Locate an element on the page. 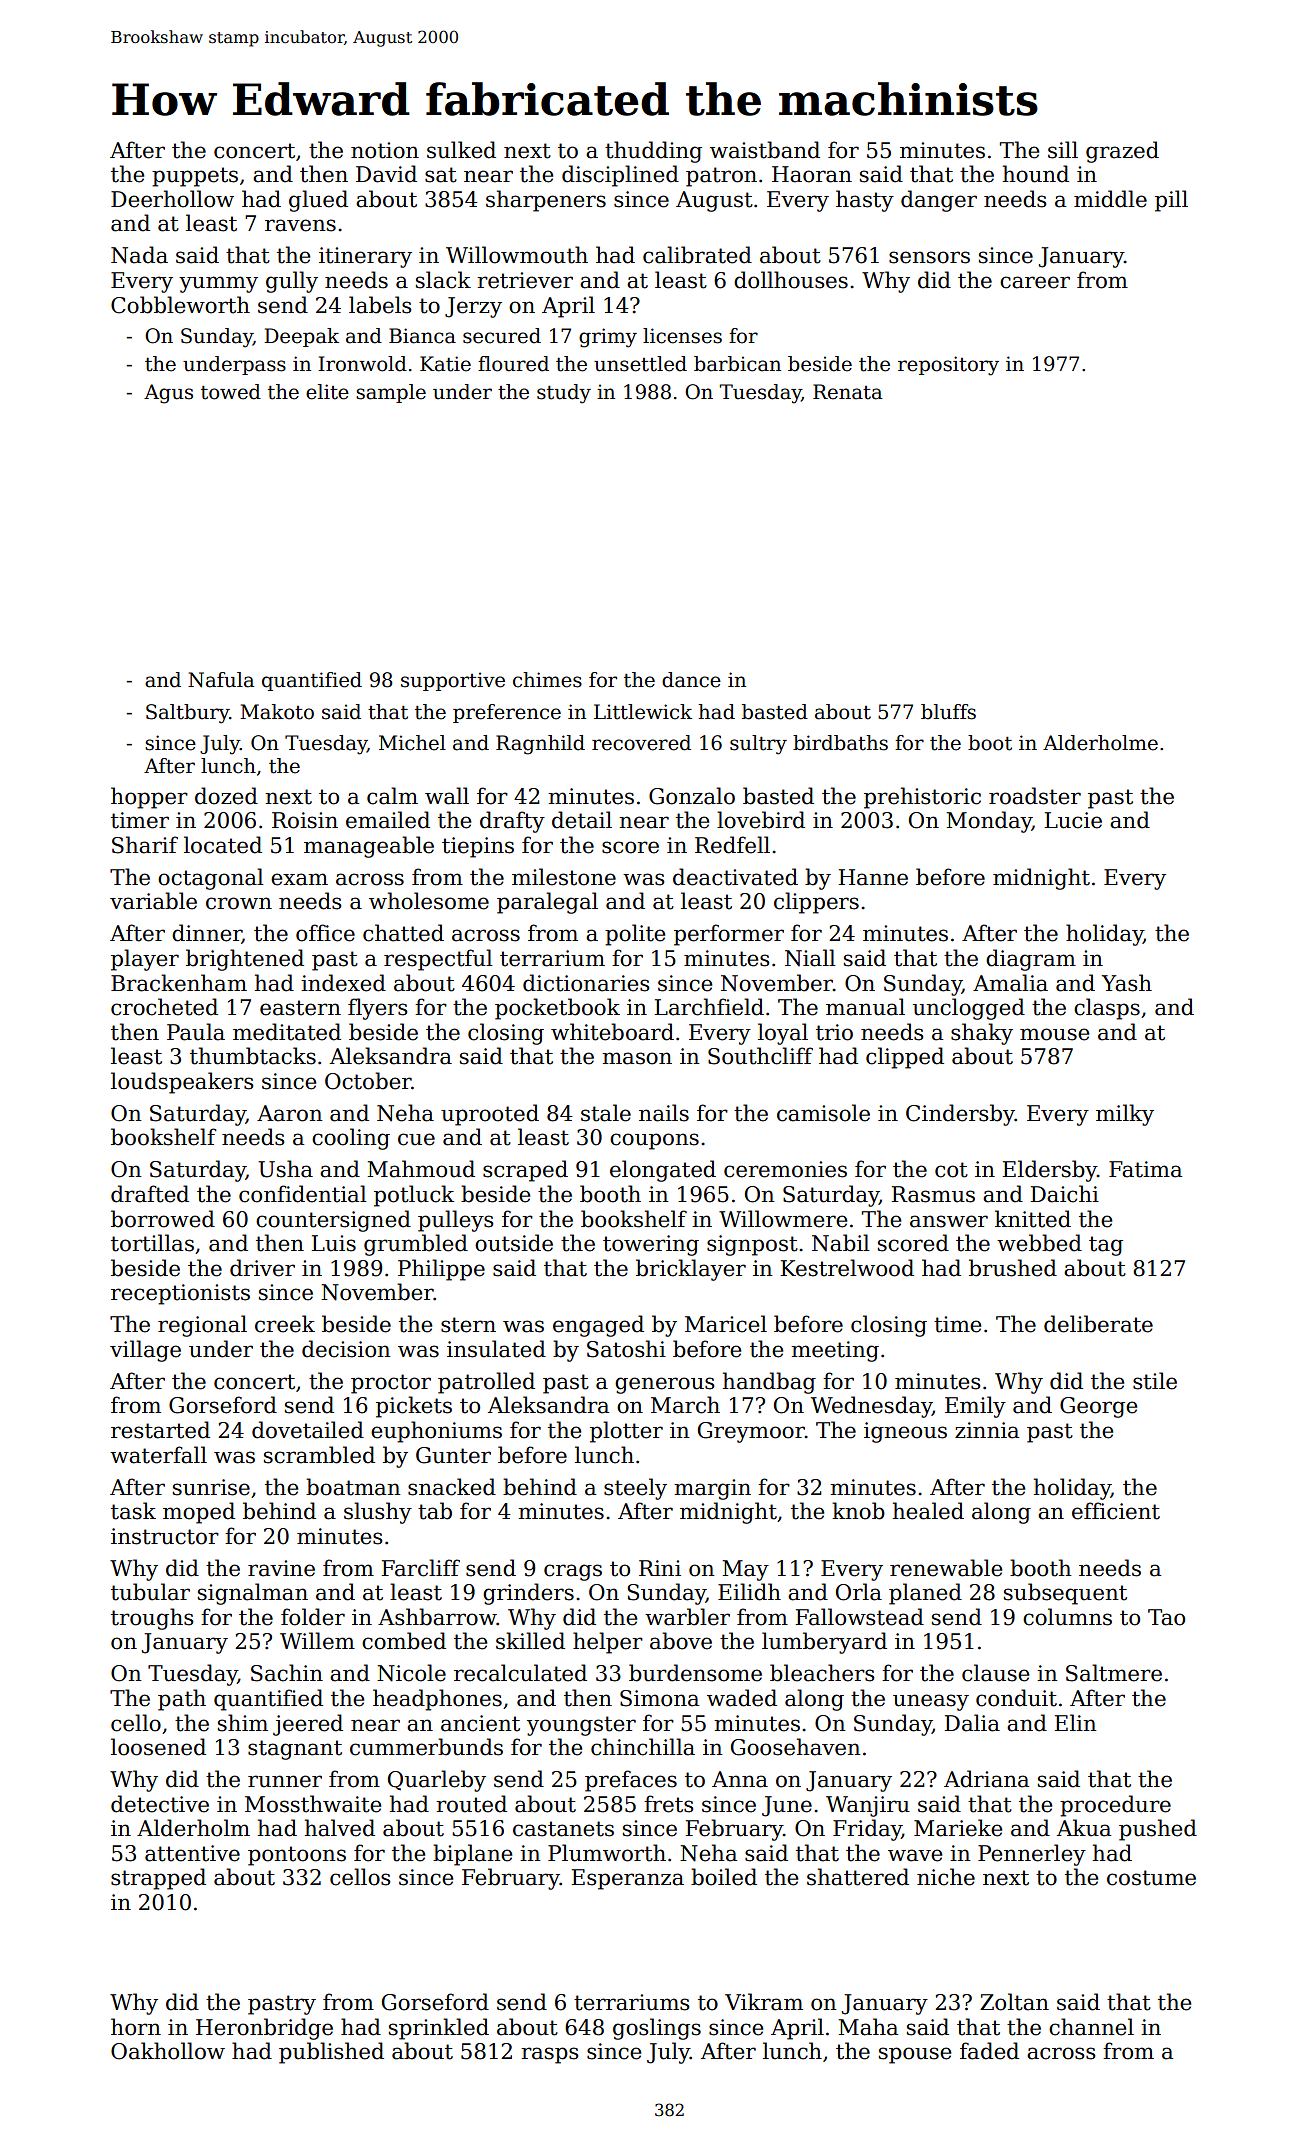 The width and height of the document is (1308, 2155). March is located at coordinates (685, 1405).
